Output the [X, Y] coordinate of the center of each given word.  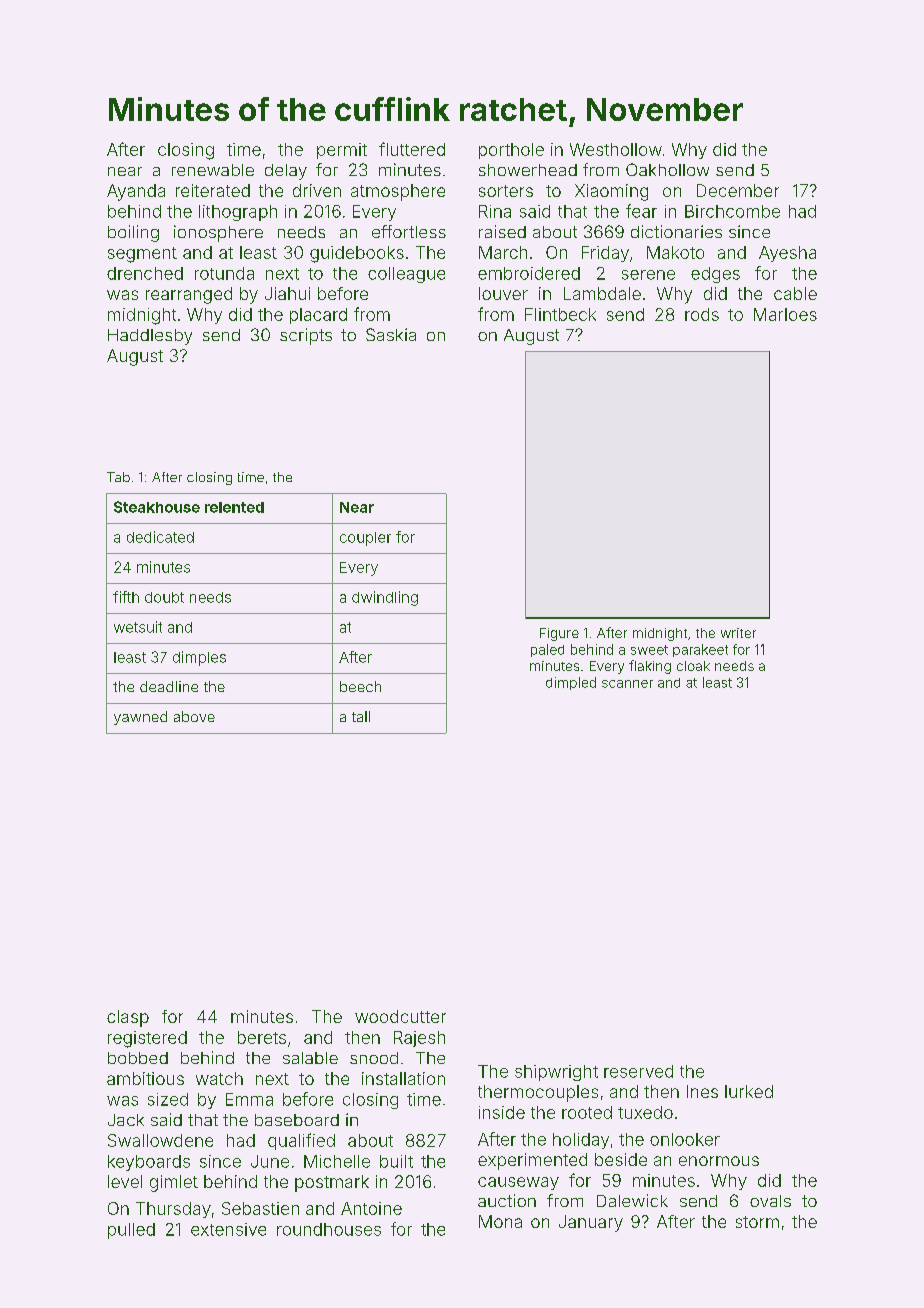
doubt [164, 597]
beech [360, 686]
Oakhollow [667, 169]
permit [342, 151]
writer [738, 633]
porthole [511, 151]
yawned [140, 718]
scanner [627, 684]
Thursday [173, 1210]
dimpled [571, 683]
